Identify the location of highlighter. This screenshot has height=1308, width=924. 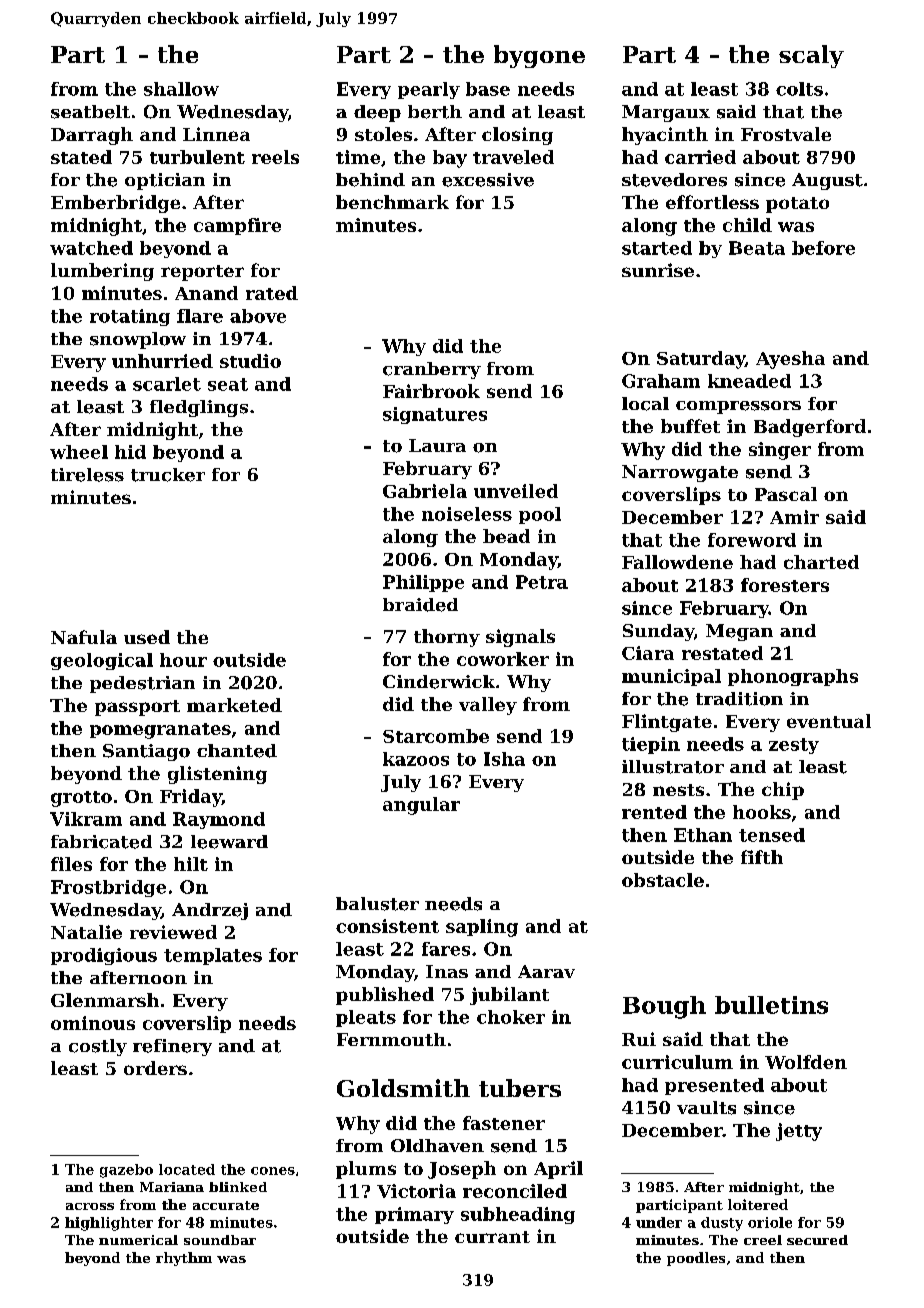
(109, 1224).
